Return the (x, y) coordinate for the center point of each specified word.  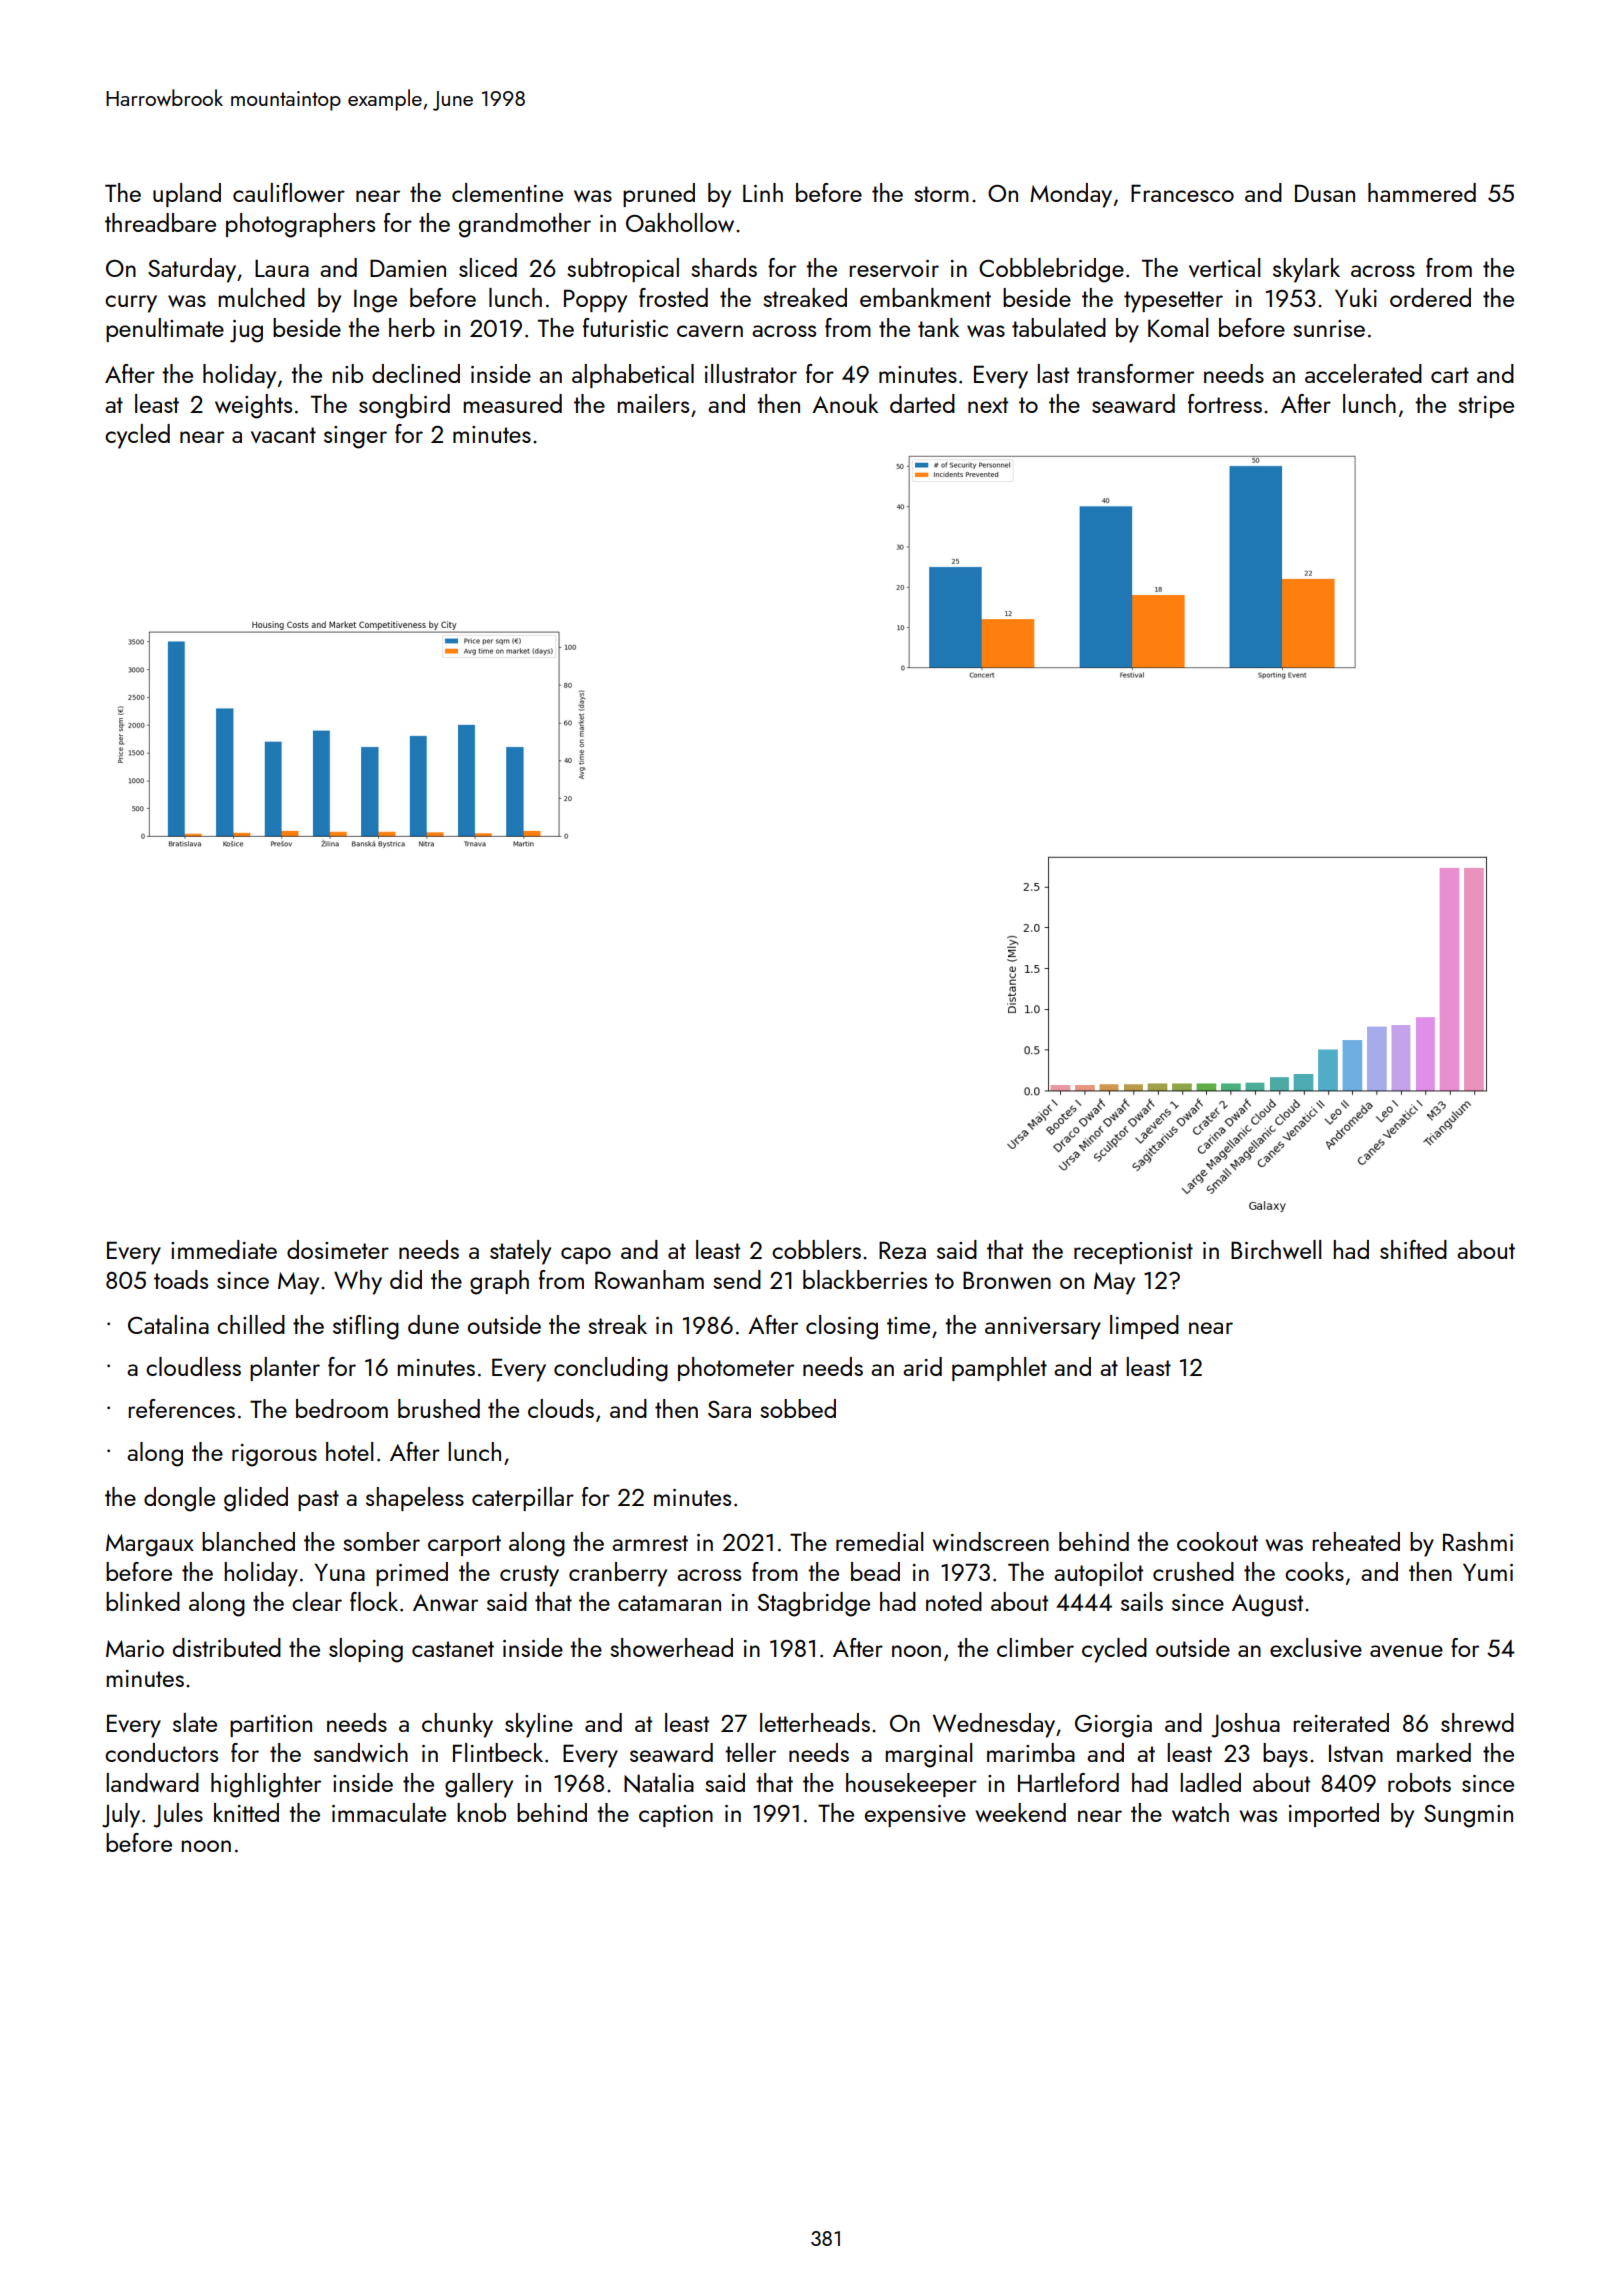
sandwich (361, 1752)
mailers (653, 403)
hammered (1422, 192)
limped (1144, 1327)
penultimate (165, 330)
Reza (902, 1250)
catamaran (669, 1603)
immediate (224, 1249)
